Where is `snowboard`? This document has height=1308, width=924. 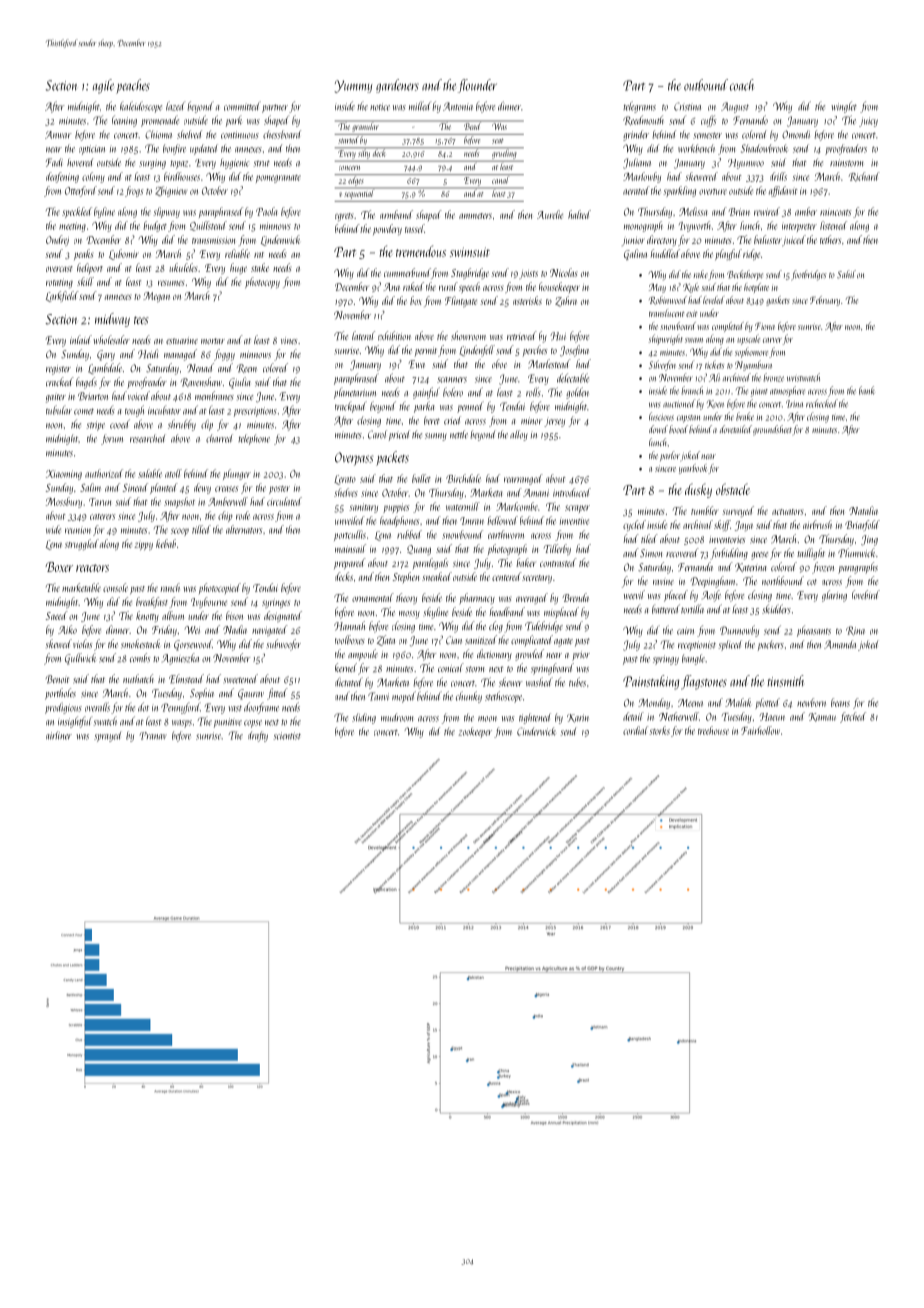 snowboard is located at coordinates (678, 326).
